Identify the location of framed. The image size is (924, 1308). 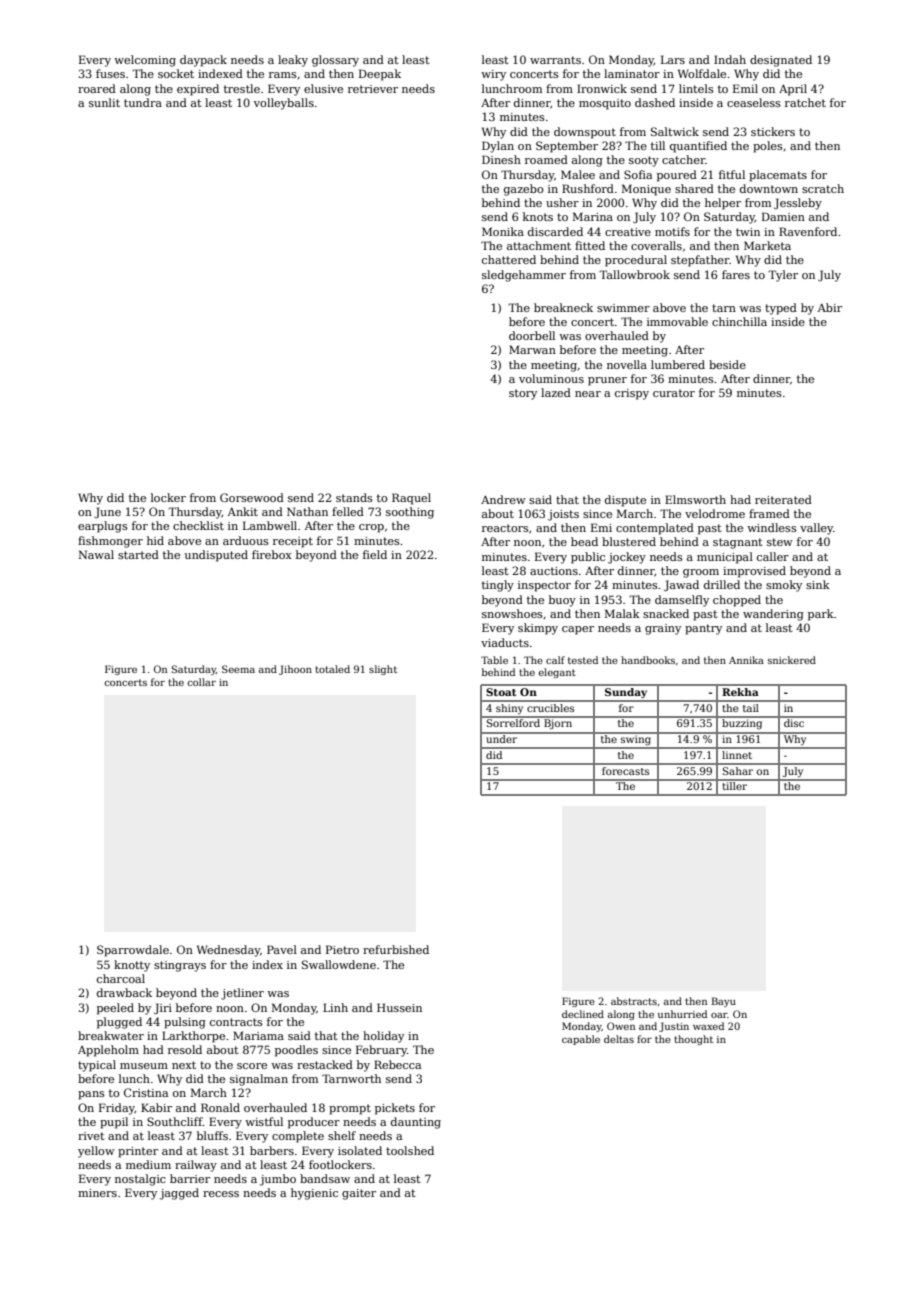
(769, 513).
